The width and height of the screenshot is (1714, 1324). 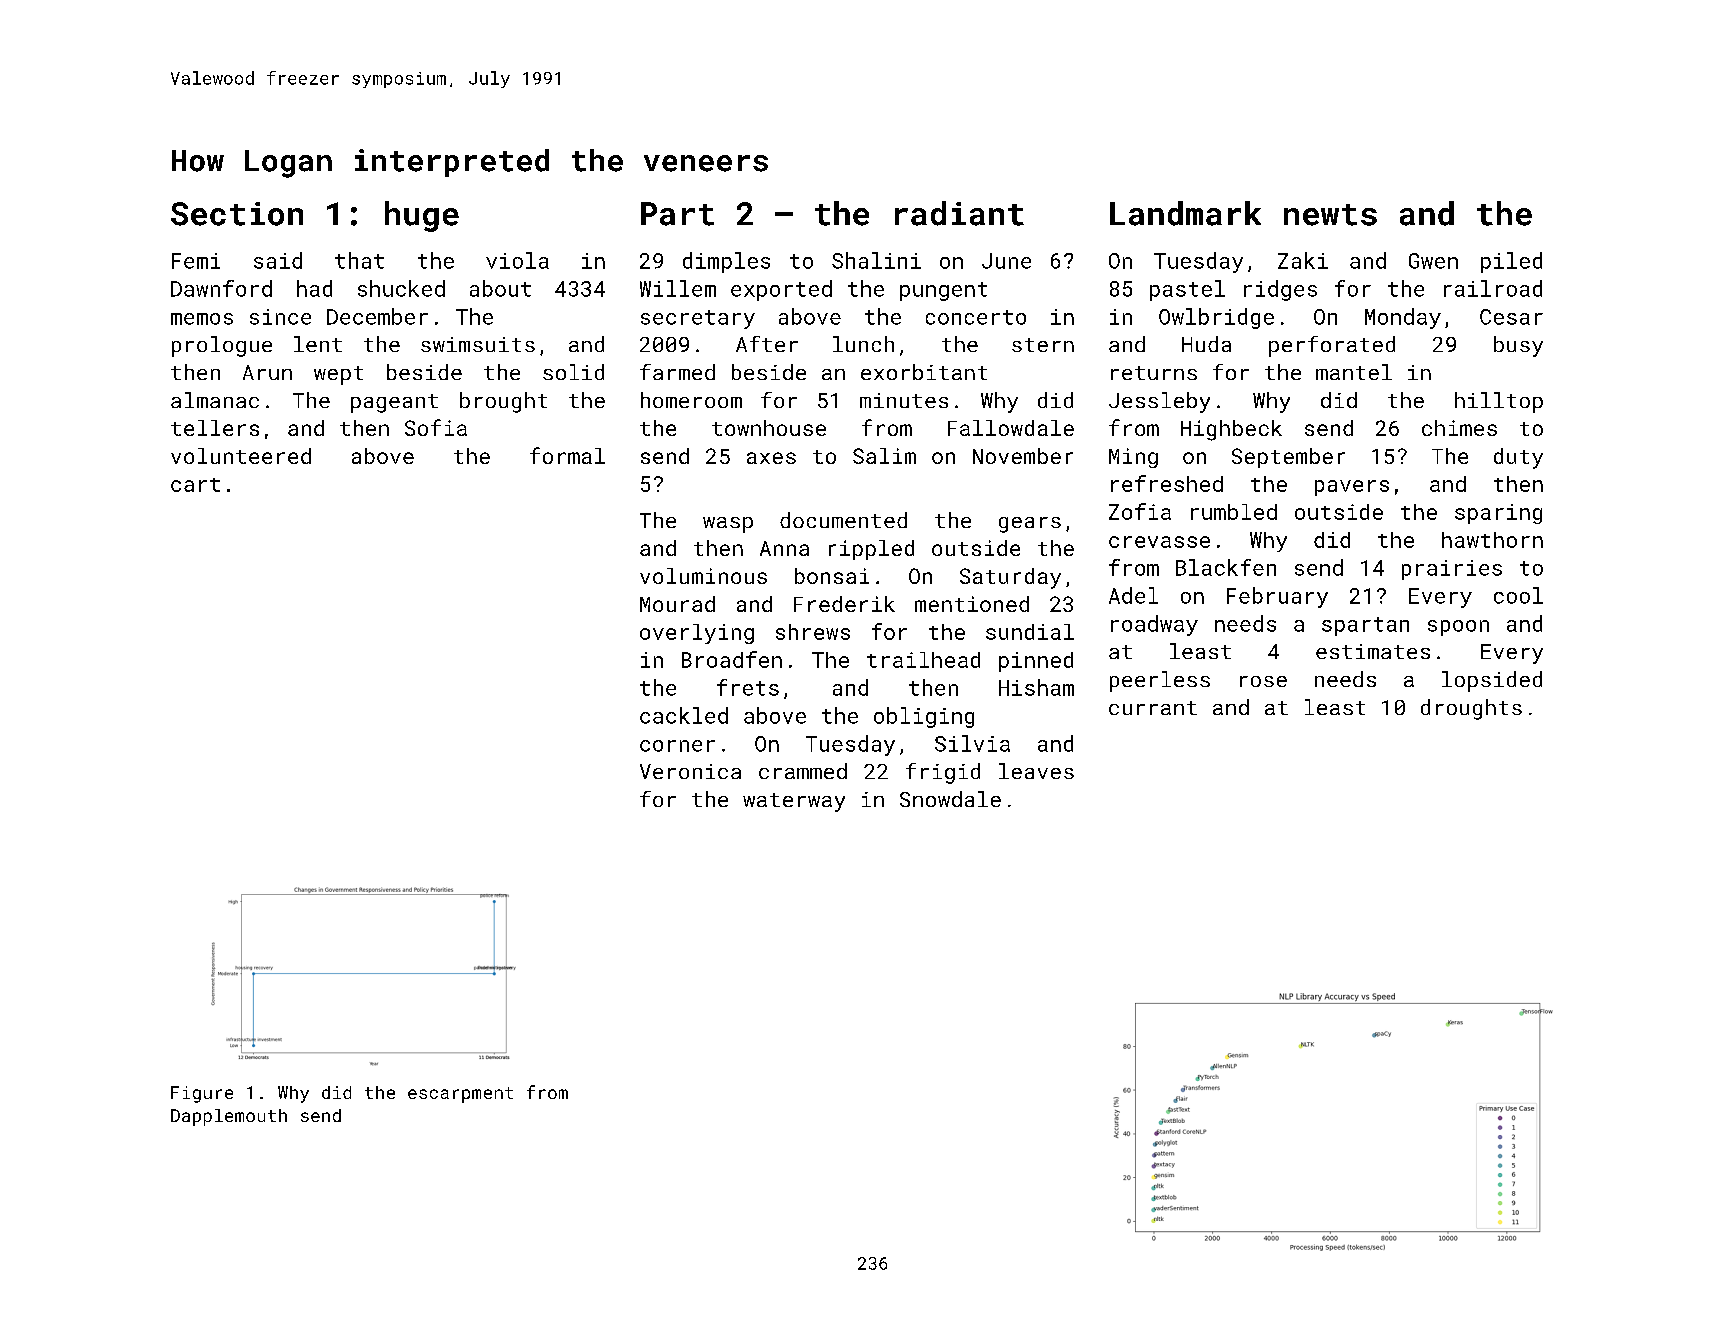 I want to click on cackled, so click(x=684, y=715).
